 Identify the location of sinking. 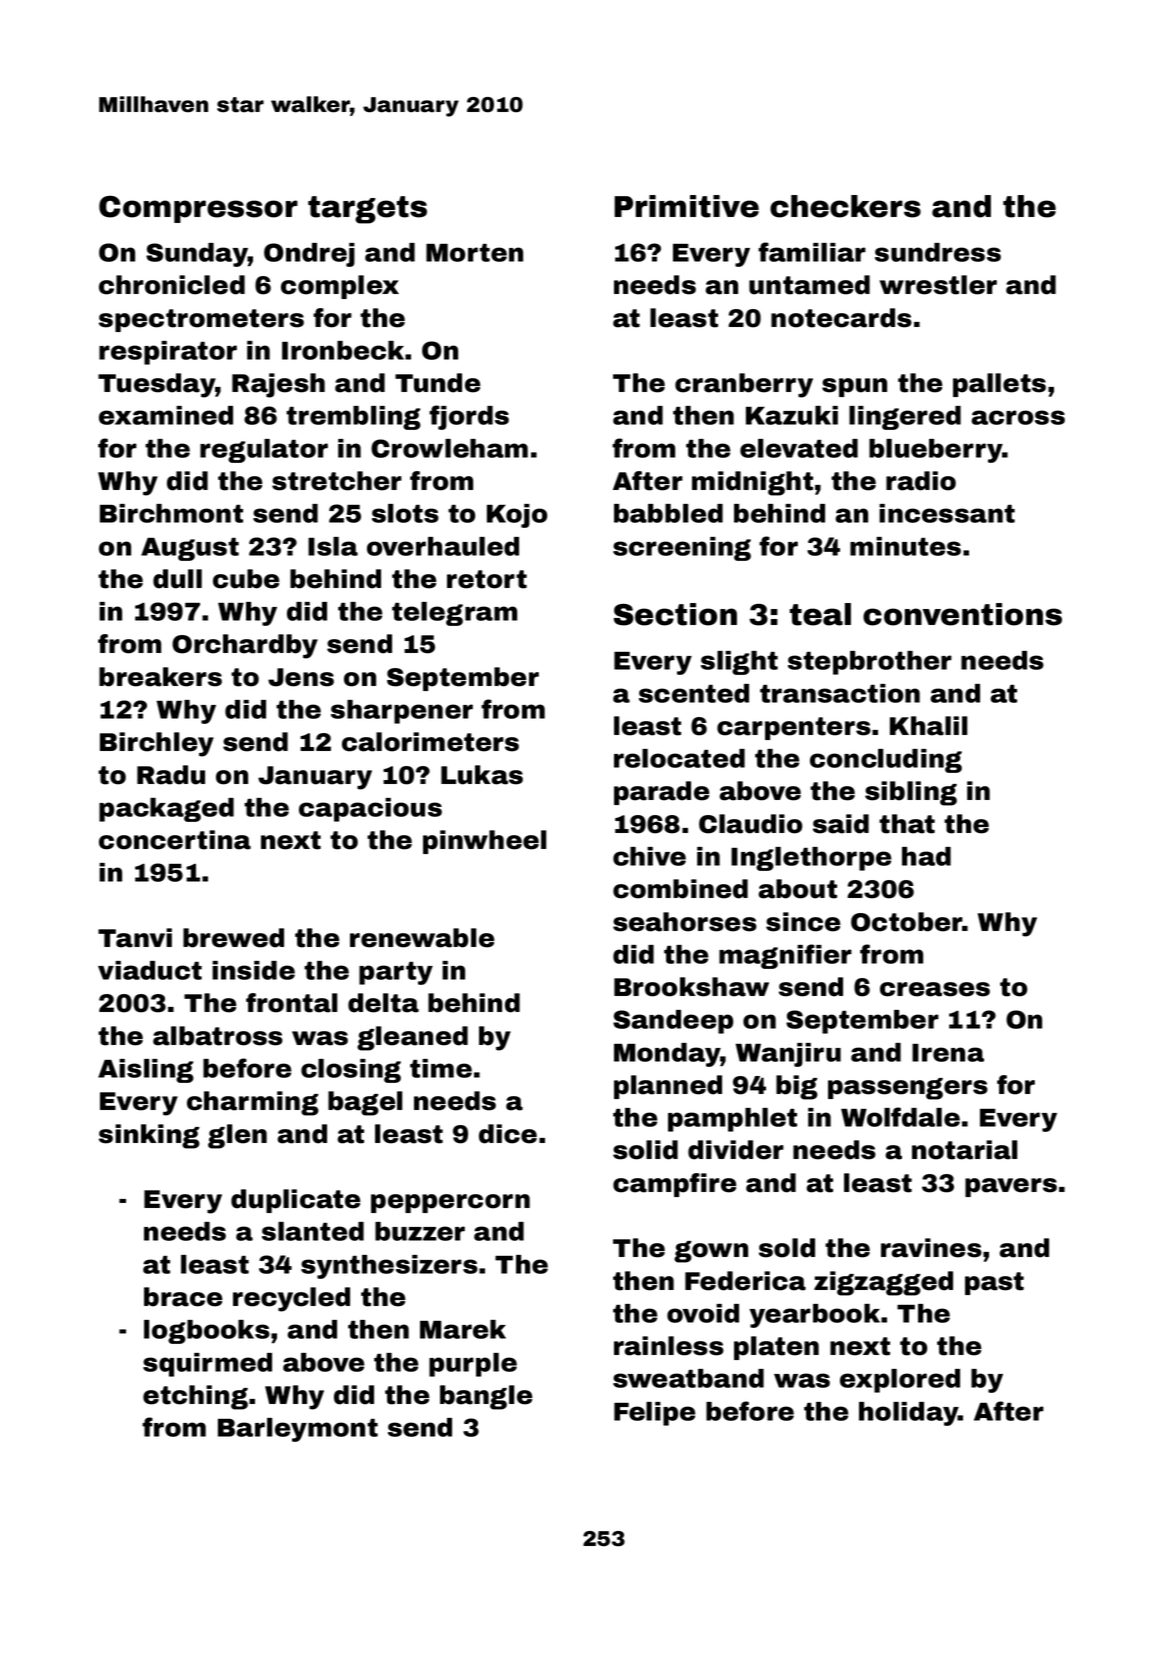
(149, 1136).
